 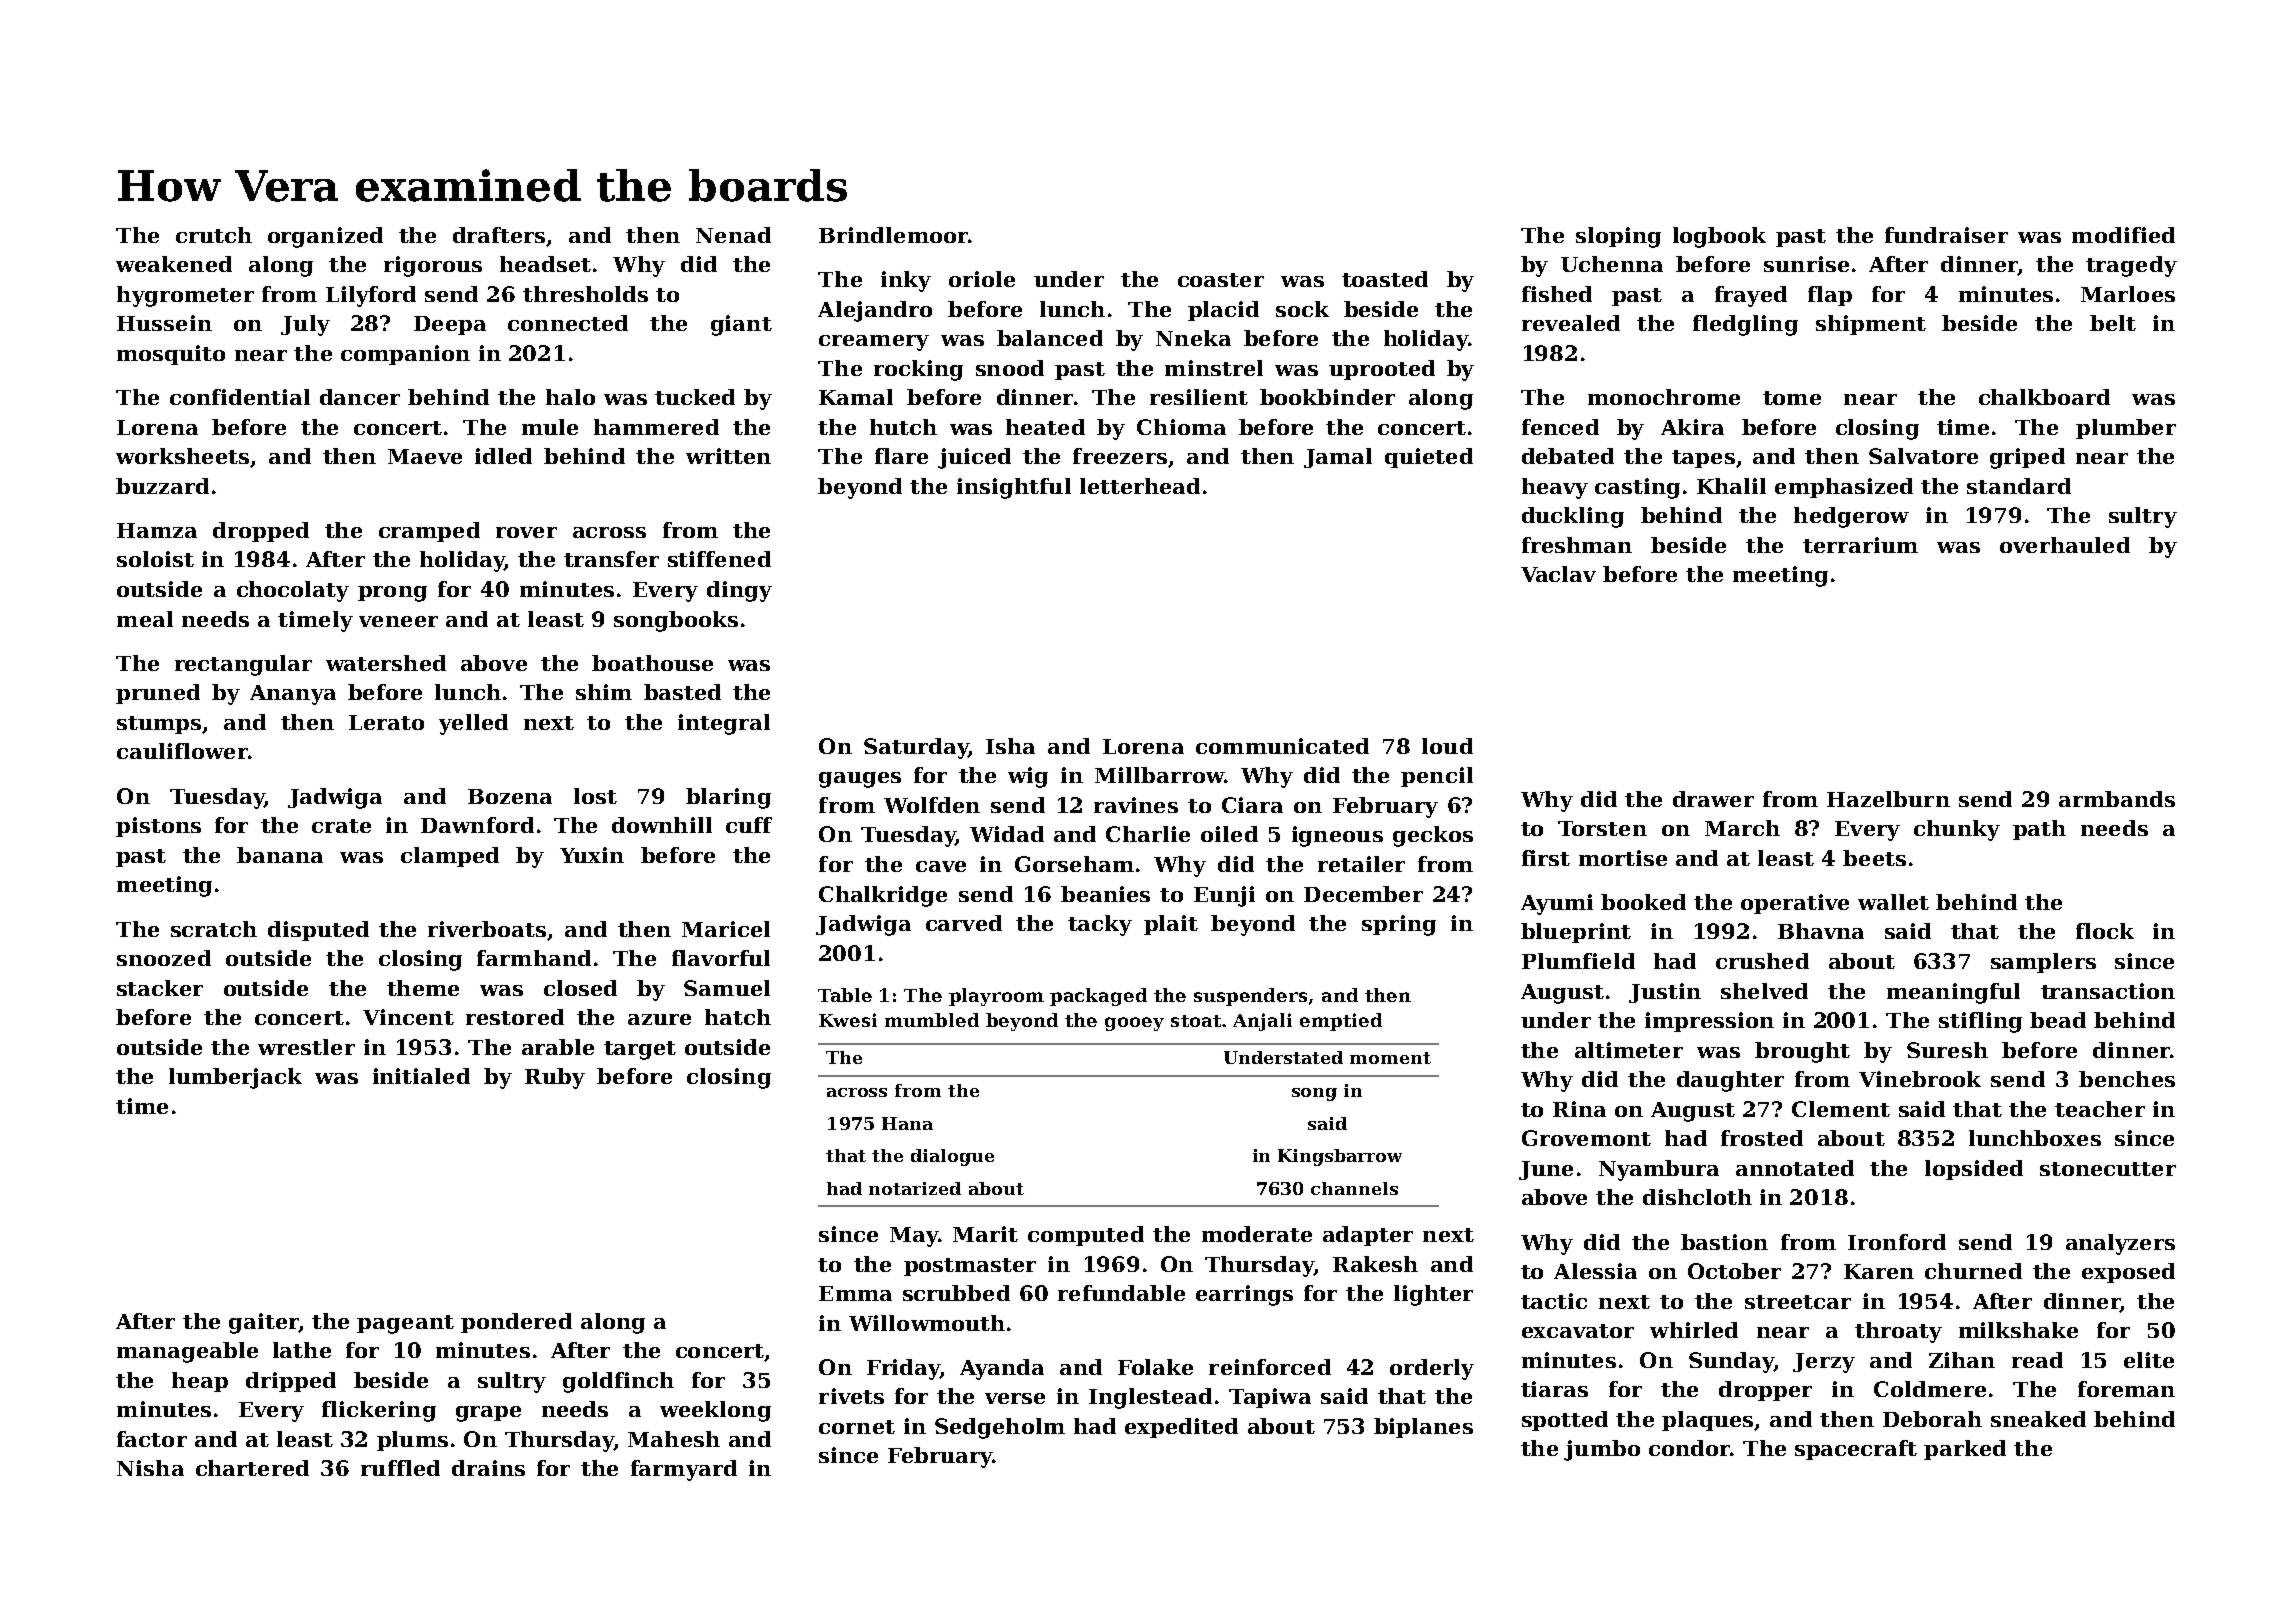 I want to click on Jamal, so click(x=1338, y=458).
